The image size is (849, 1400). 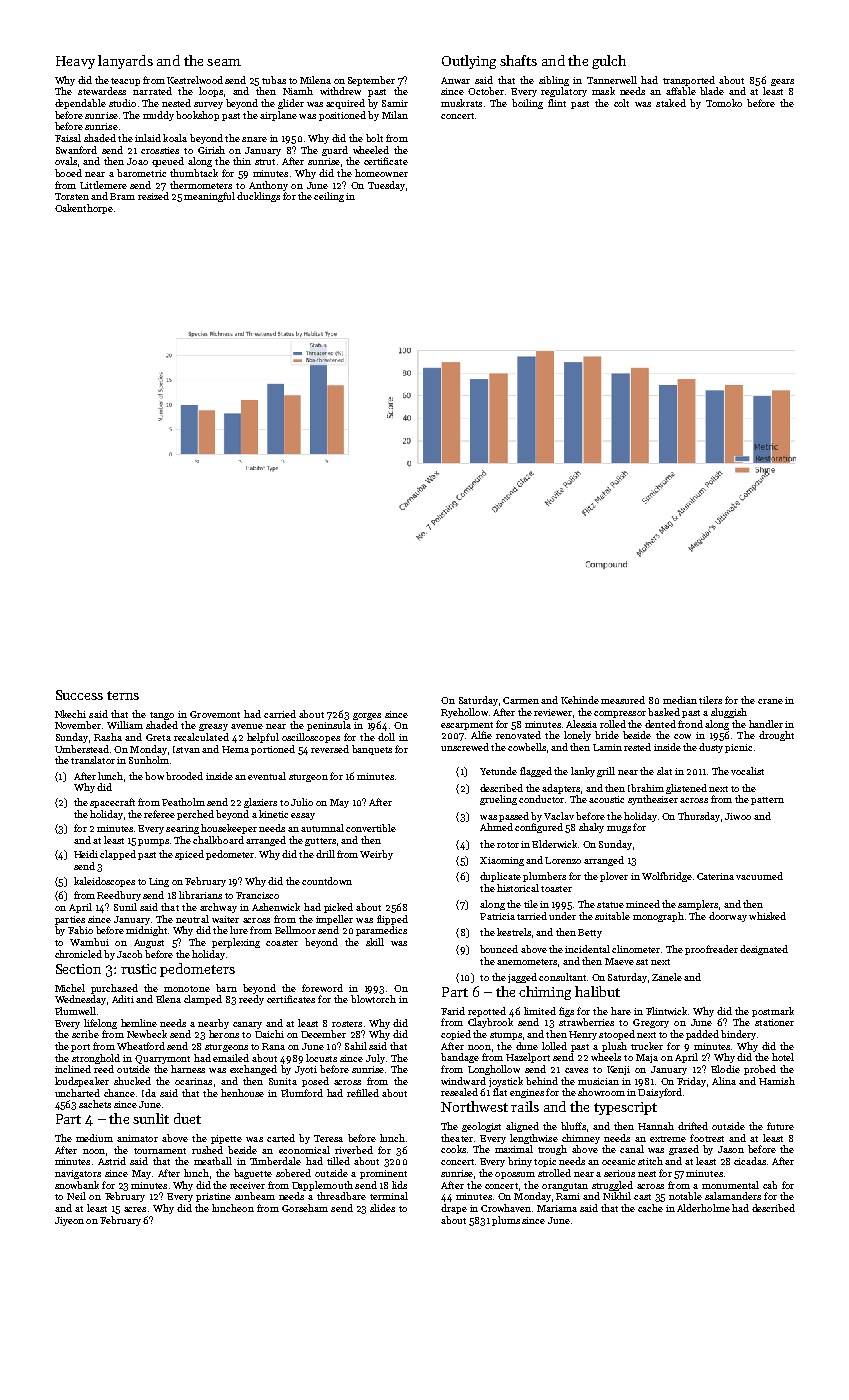 I want to click on Gregory, so click(x=651, y=1023).
